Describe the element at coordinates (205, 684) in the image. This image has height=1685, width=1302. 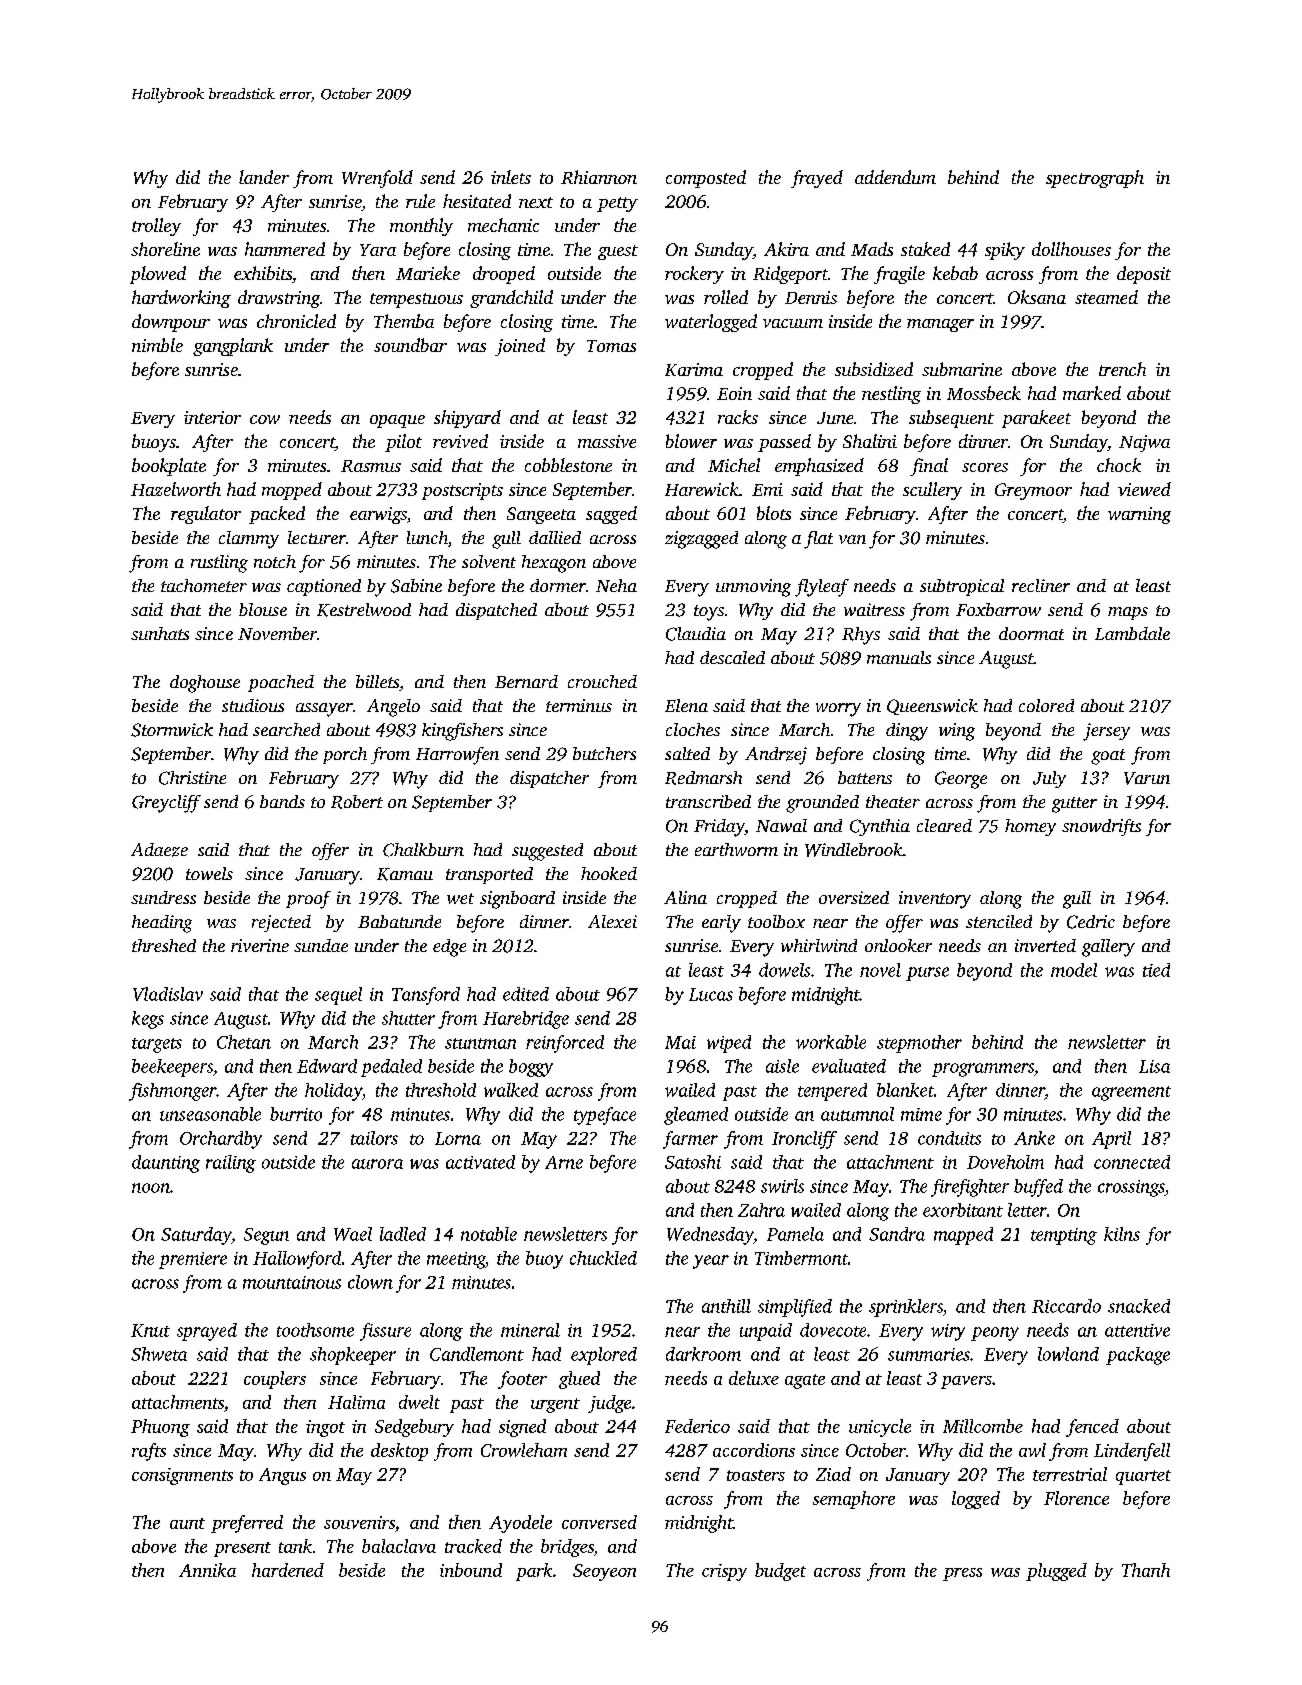
I see `doghouse` at that location.
